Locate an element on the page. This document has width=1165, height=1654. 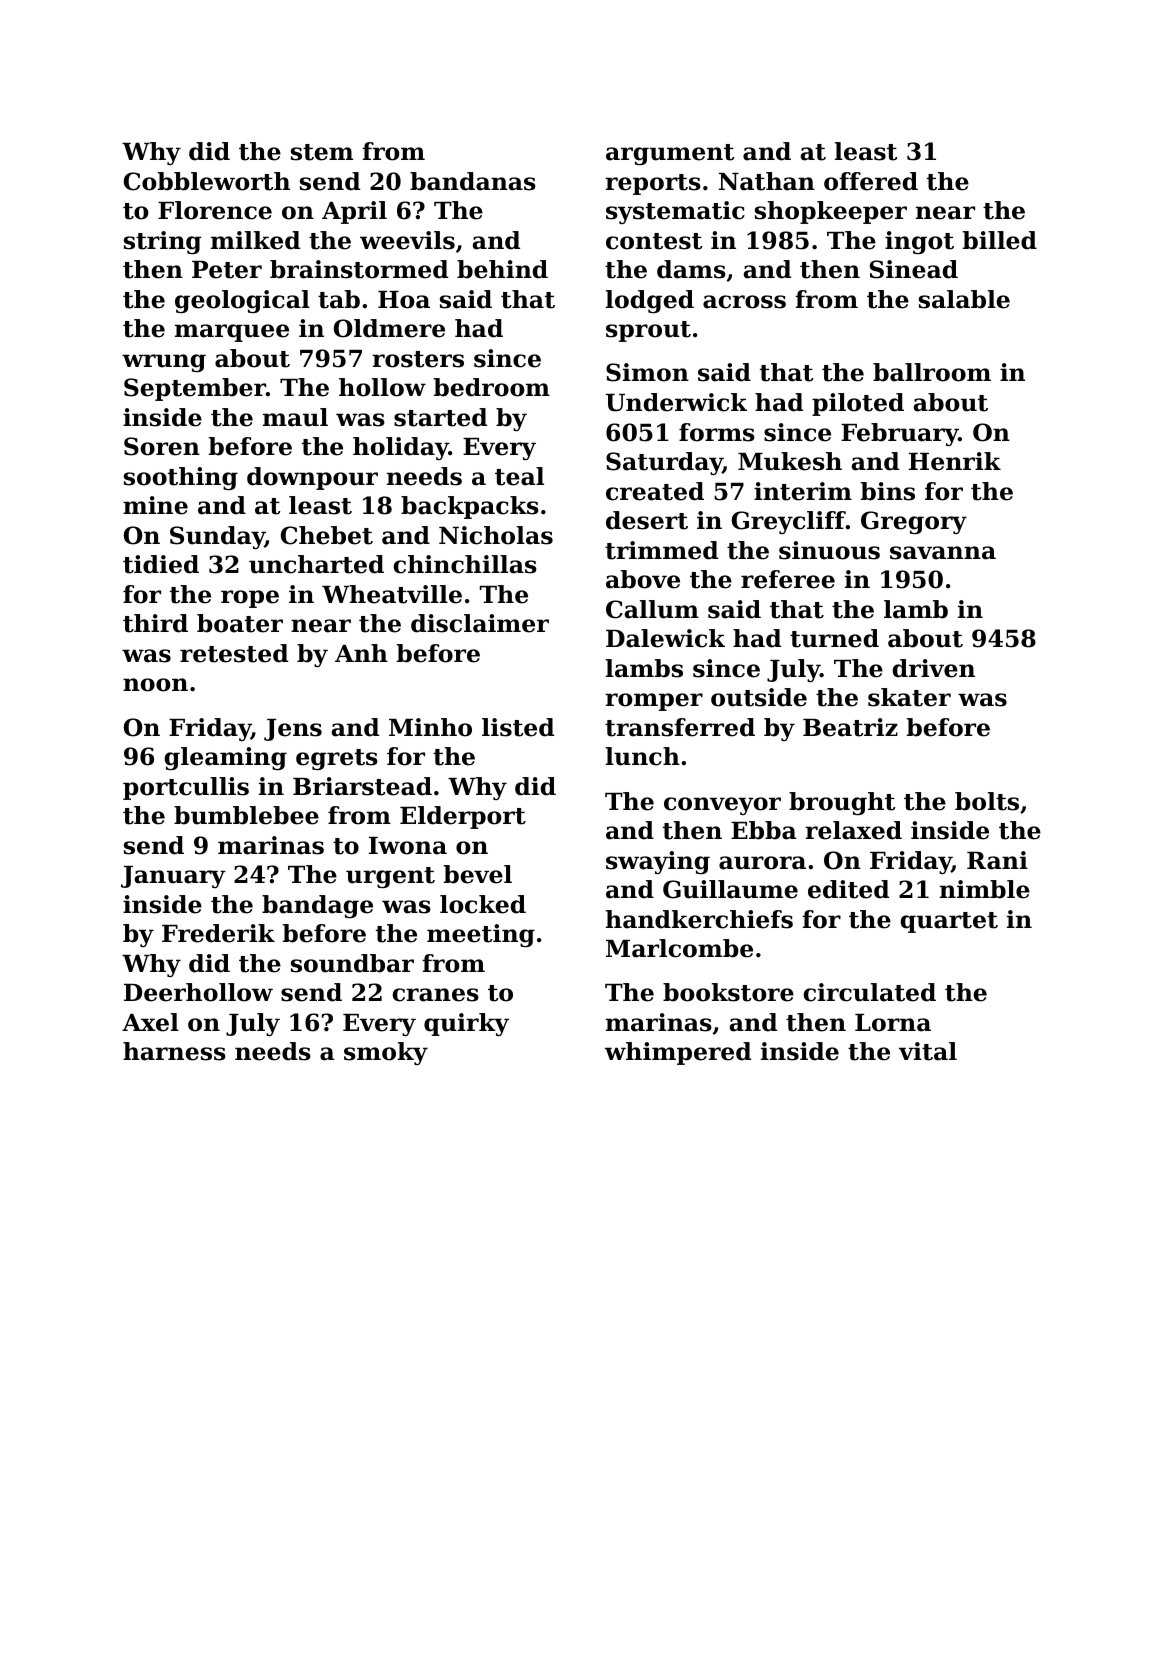
offered is located at coordinates (871, 181).
